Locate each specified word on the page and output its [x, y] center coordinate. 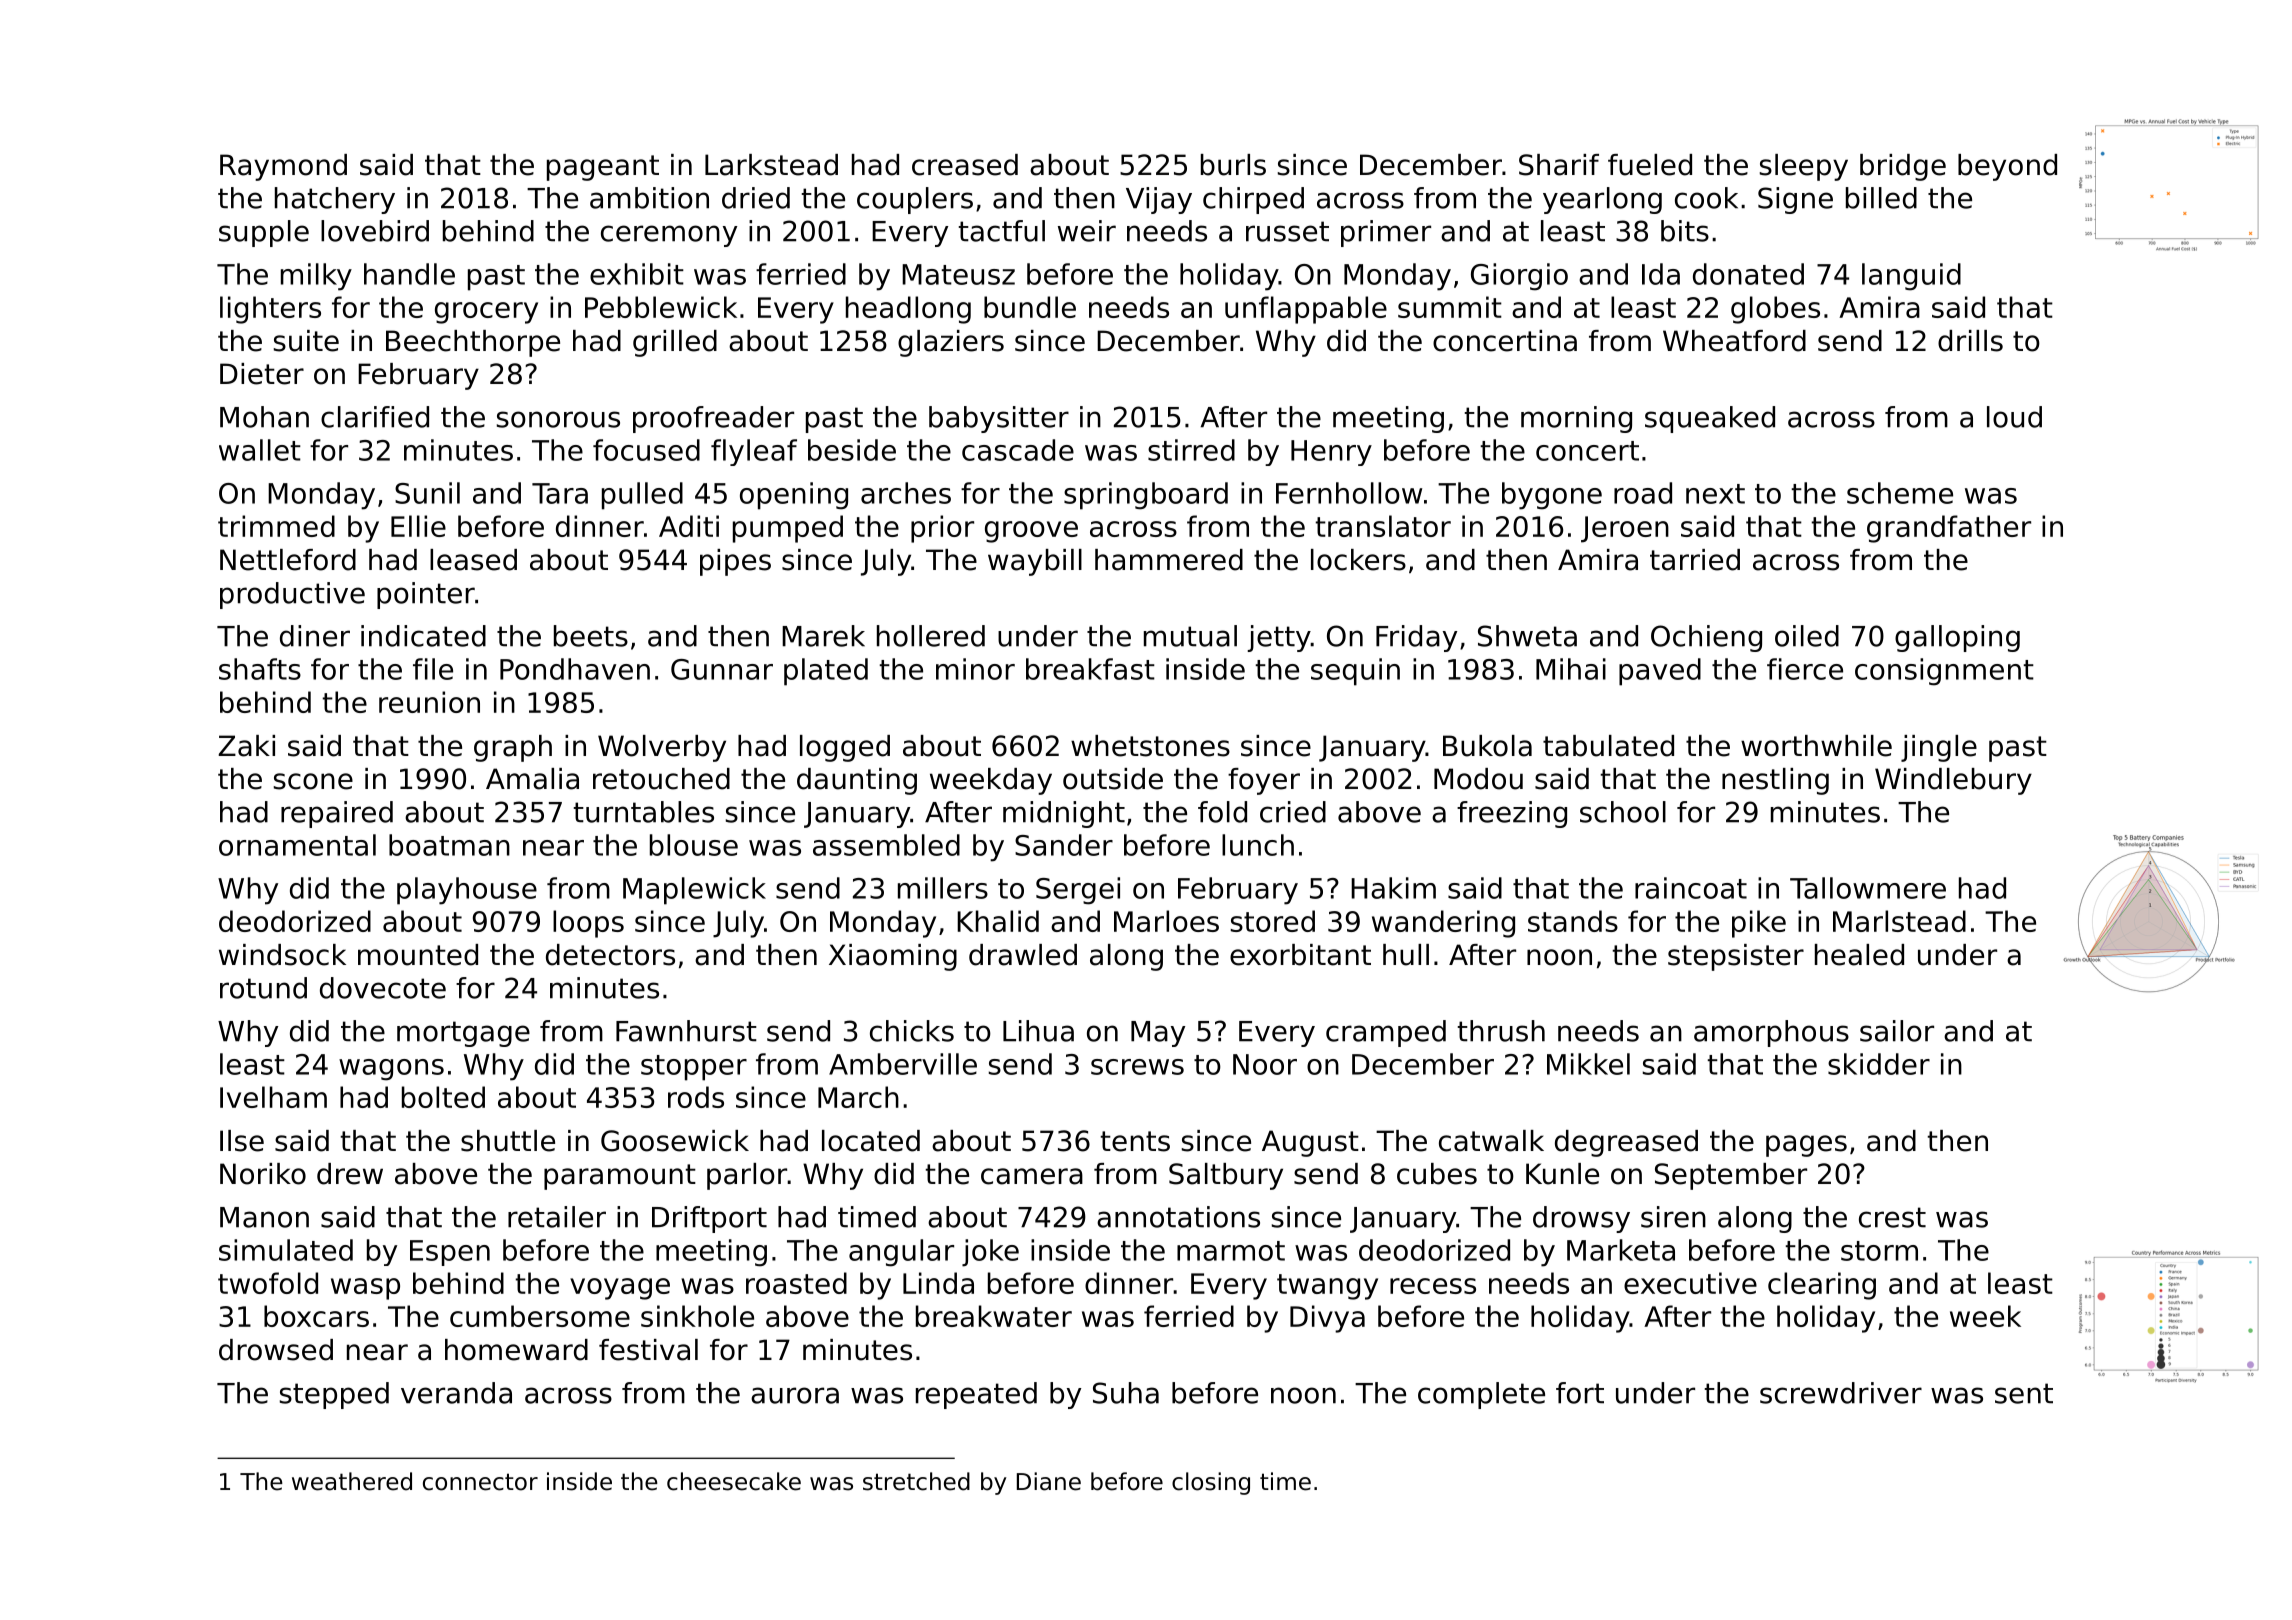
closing [1211, 1483]
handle [409, 274]
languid [1911, 277]
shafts [260, 669]
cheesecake [734, 1481]
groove [1031, 532]
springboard [1146, 496]
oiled [1807, 636]
